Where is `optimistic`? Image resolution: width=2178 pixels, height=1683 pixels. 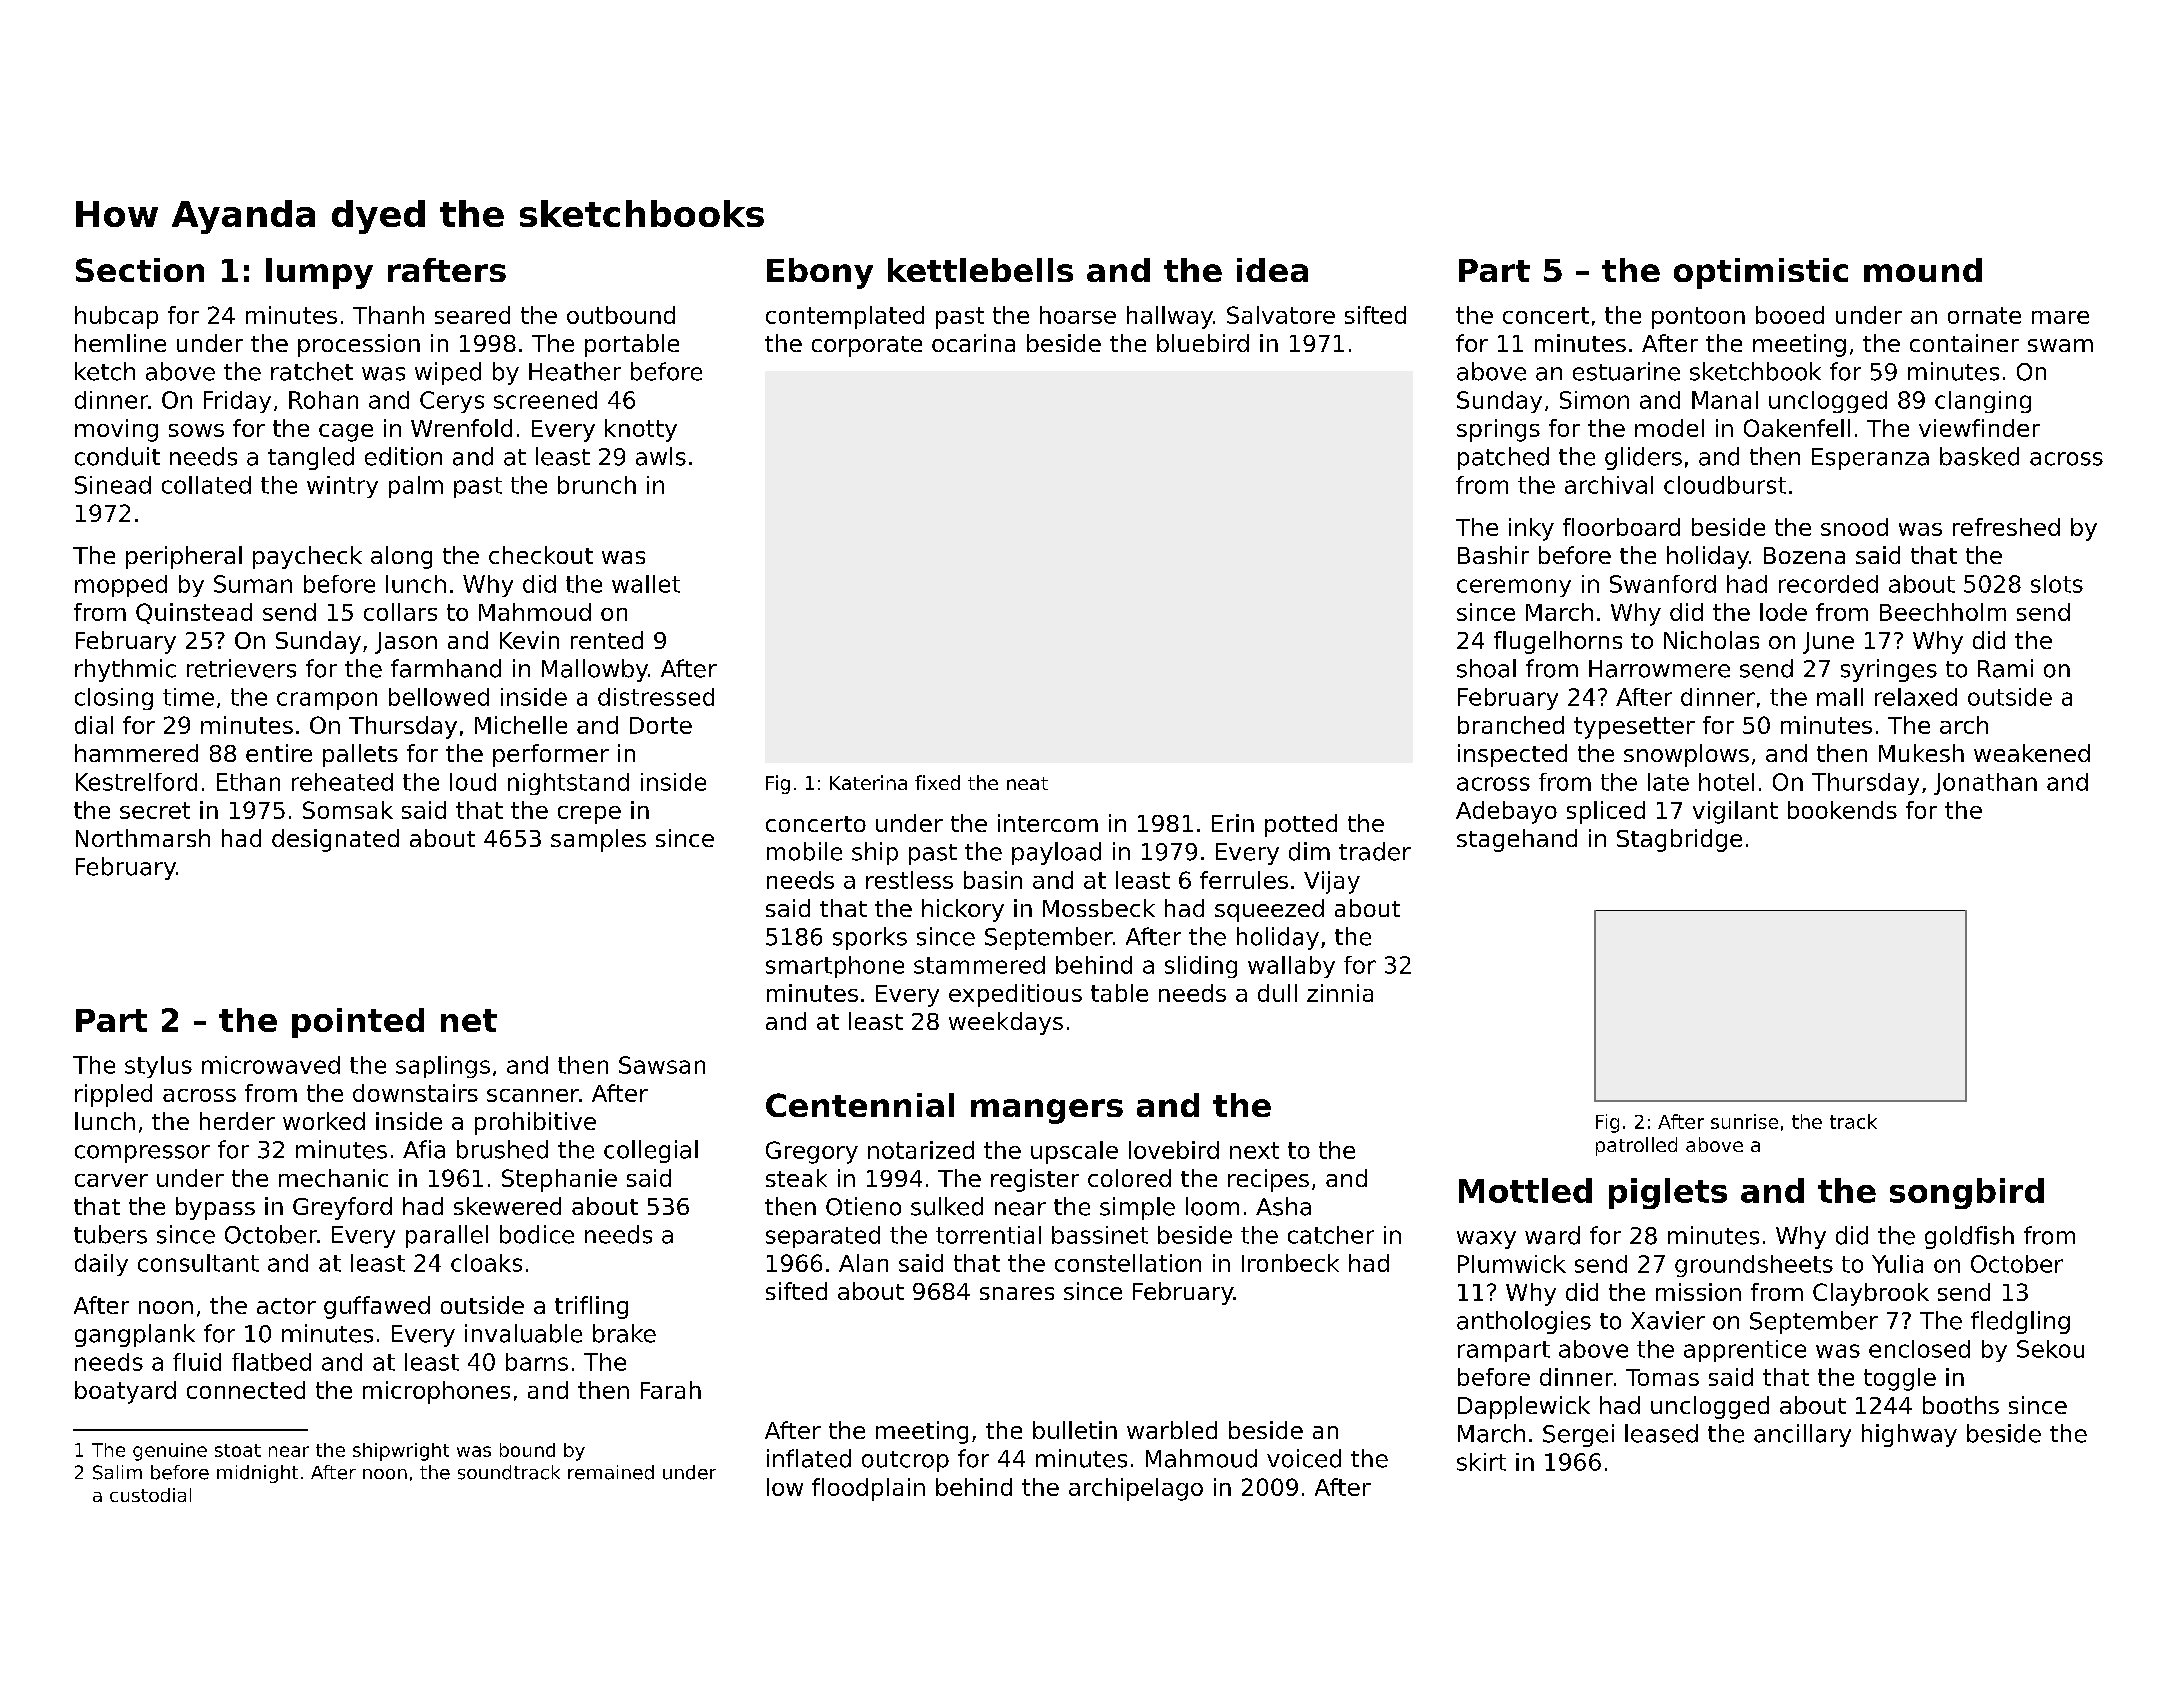 optimistic is located at coordinates (1761, 273).
